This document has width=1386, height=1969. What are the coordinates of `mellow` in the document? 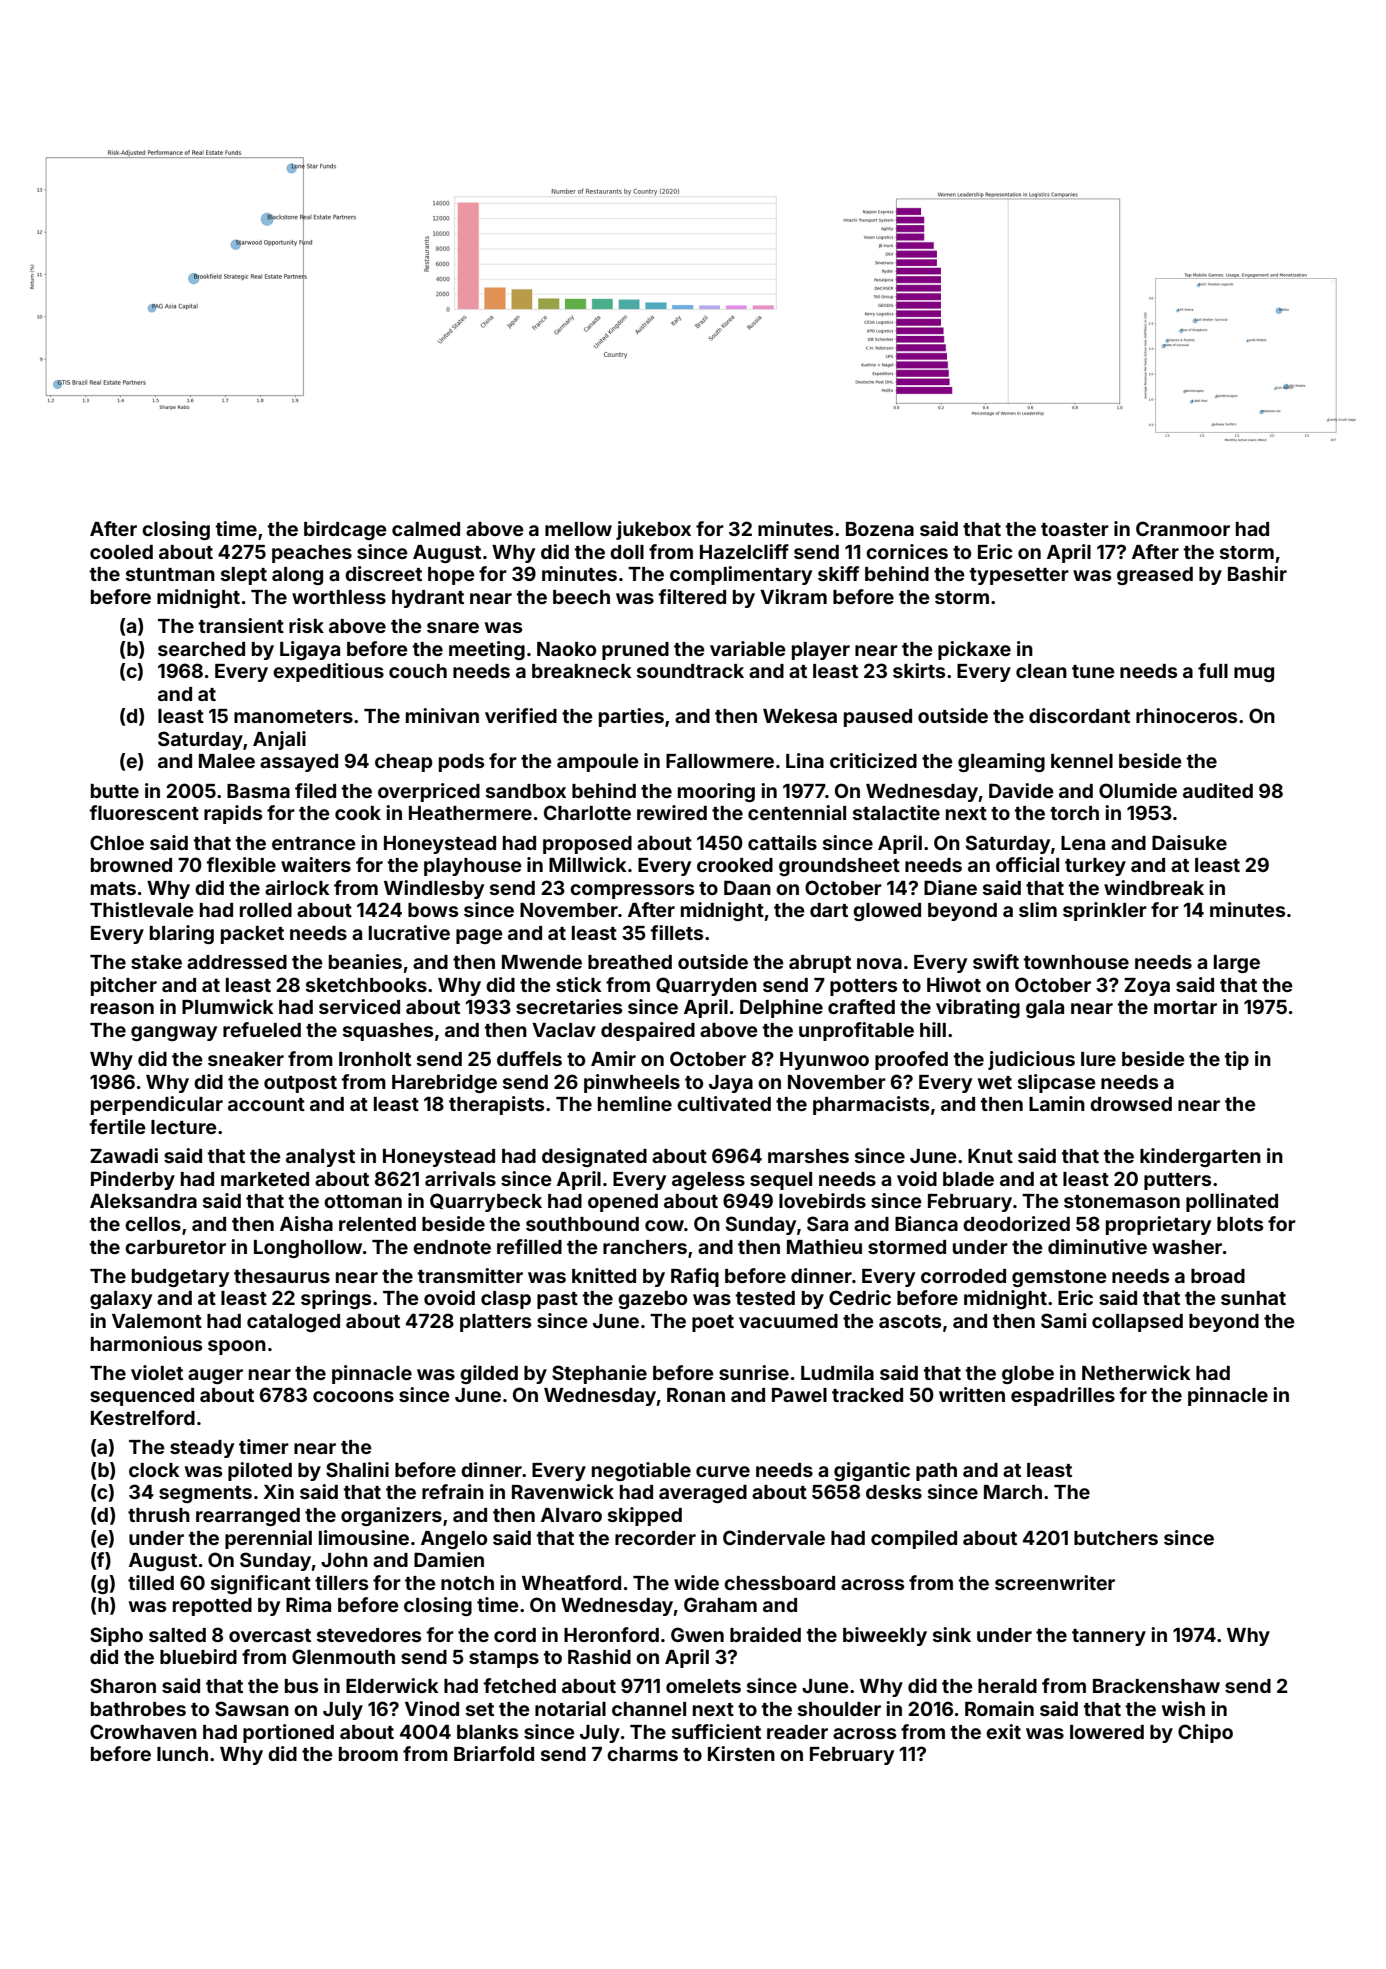 It's located at (578, 529).
